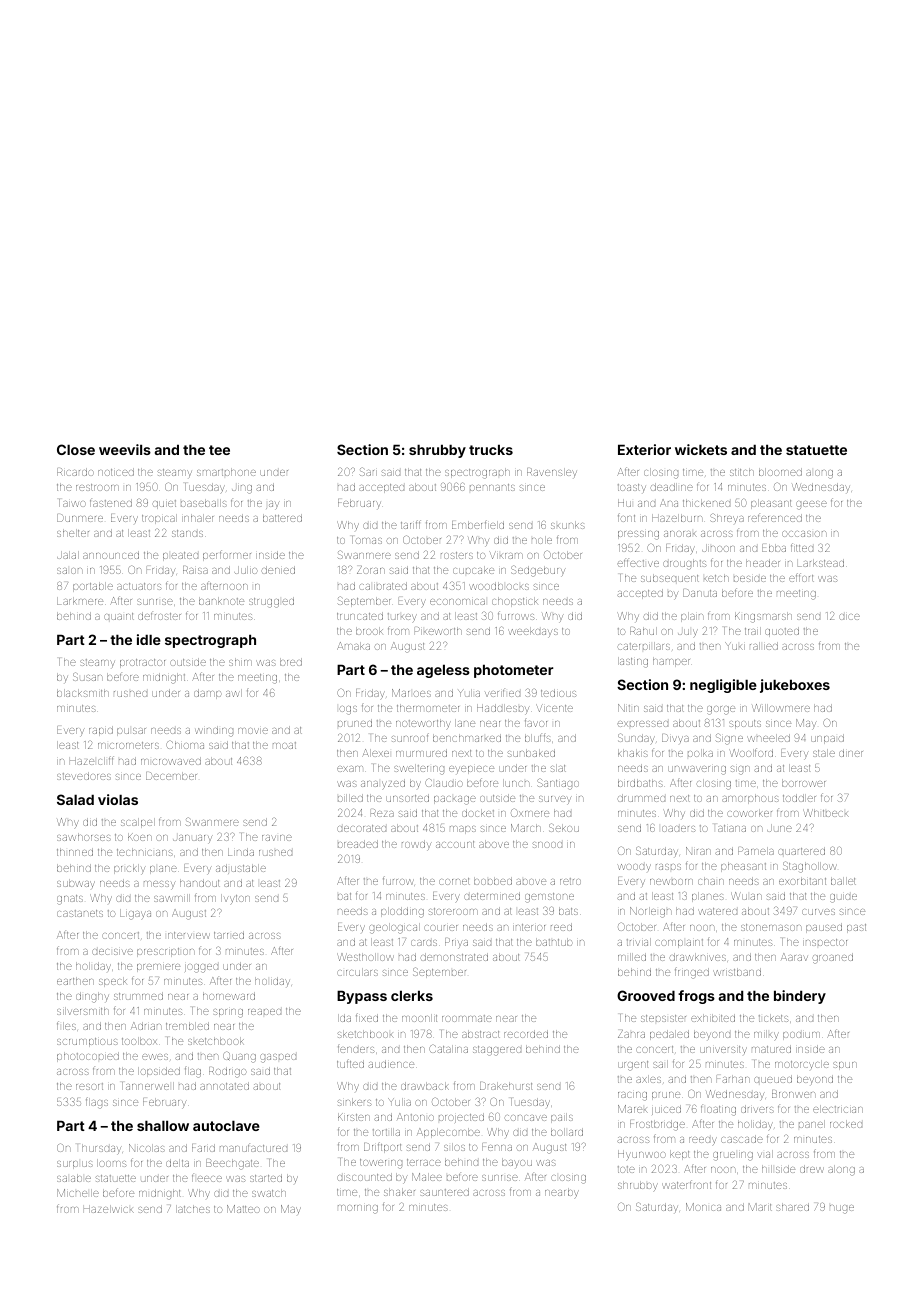  What do you see at coordinates (671, 882) in the screenshot?
I see `newborn` at bounding box center [671, 882].
